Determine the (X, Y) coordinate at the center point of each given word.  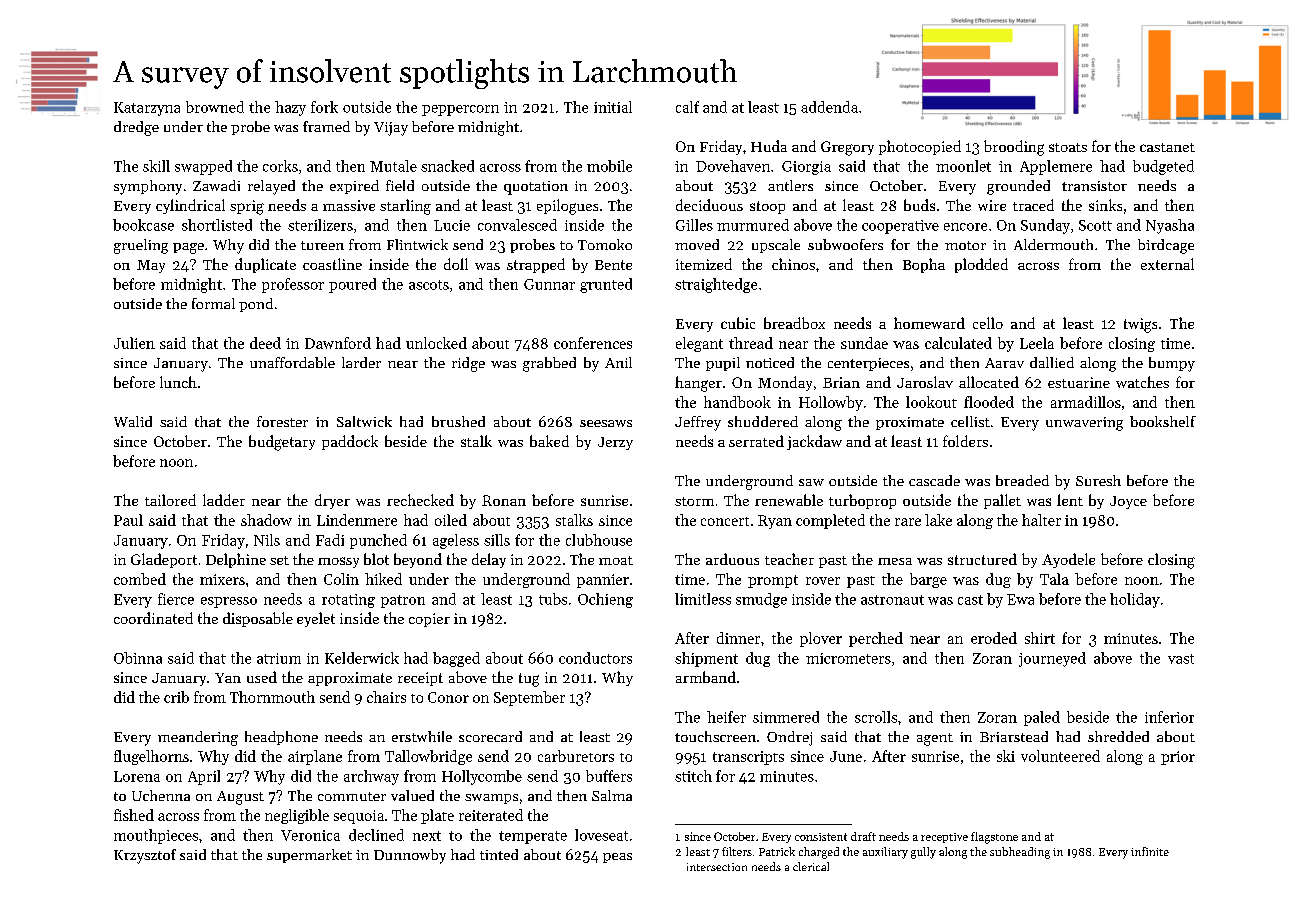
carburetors (576, 756)
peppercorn (460, 110)
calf (687, 107)
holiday (1135, 600)
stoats (1068, 147)
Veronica (310, 835)
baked (549, 441)
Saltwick (364, 421)
